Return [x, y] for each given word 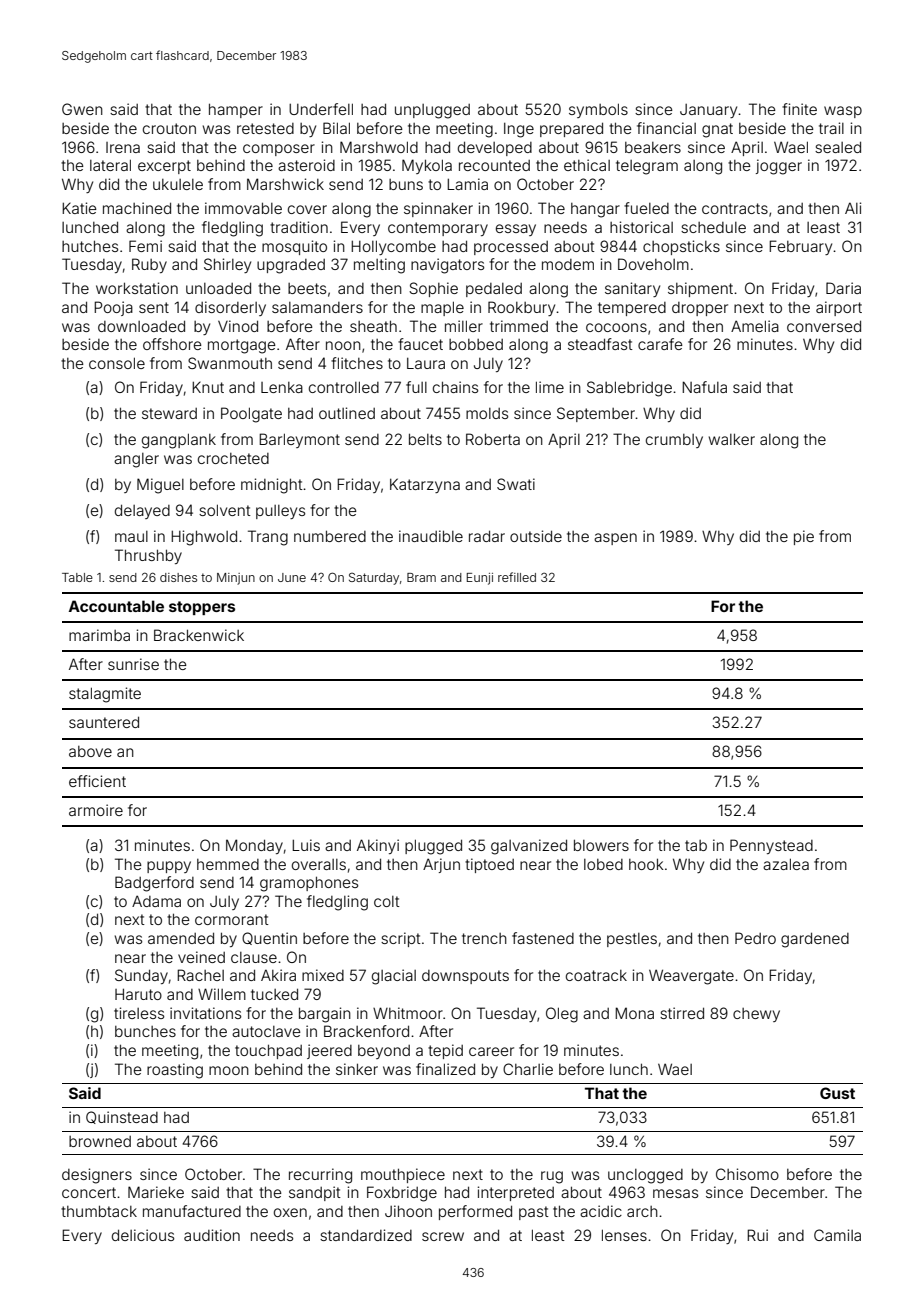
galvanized [529, 847]
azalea [786, 864]
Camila [837, 1235]
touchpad [268, 1051]
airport [839, 308]
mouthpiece [403, 1175]
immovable [243, 208]
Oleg [562, 1015]
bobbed [476, 344]
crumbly [674, 441]
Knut [208, 387]
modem [568, 264]
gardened [815, 940]
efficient [97, 781]
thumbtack [99, 1211]
